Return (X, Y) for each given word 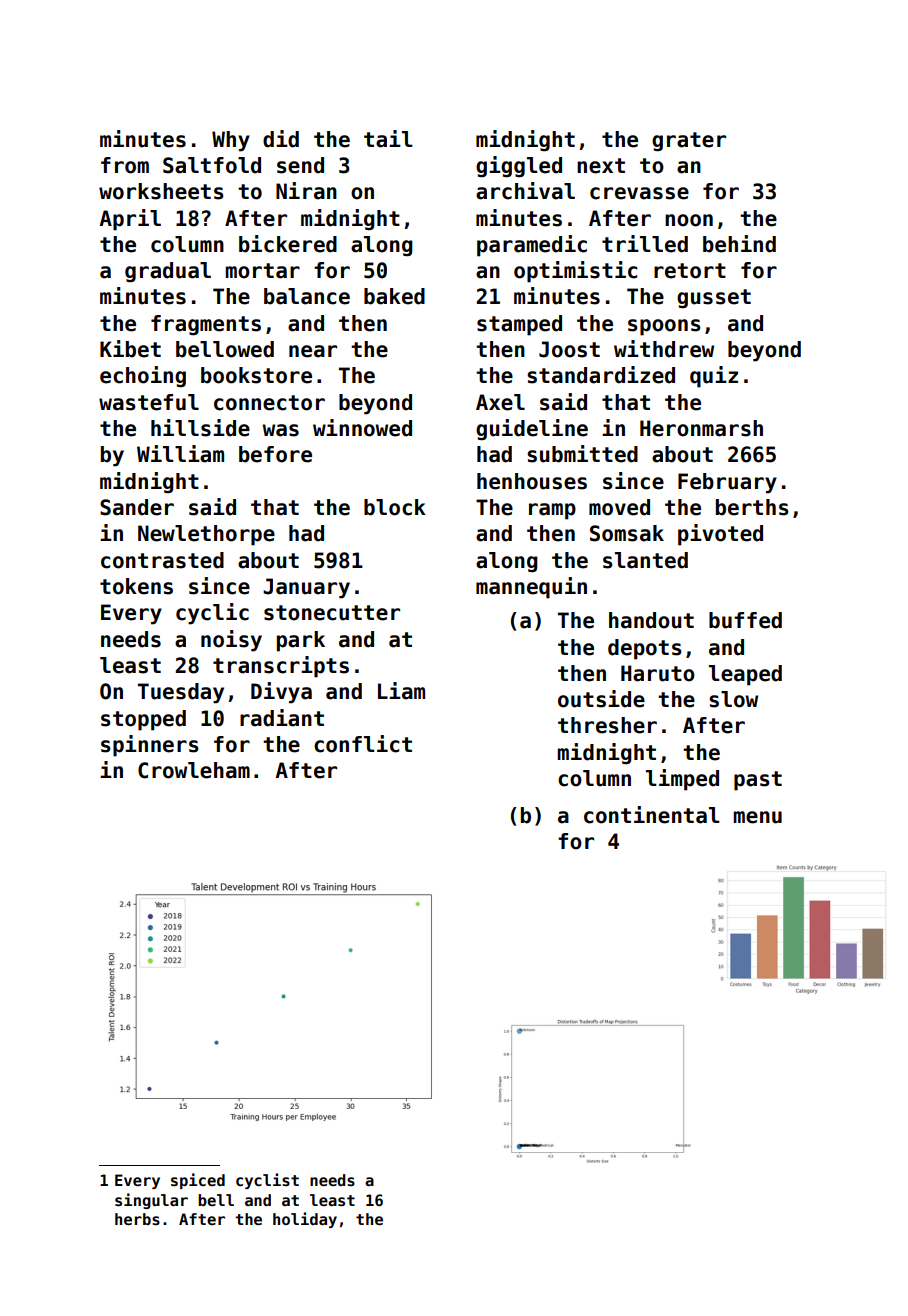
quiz (714, 377)
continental (651, 815)
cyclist (267, 1181)
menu (757, 817)
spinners (150, 746)
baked (394, 296)
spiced (198, 1181)
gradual (168, 272)
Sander (137, 507)
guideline (532, 430)
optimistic (575, 272)
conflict (363, 744)
